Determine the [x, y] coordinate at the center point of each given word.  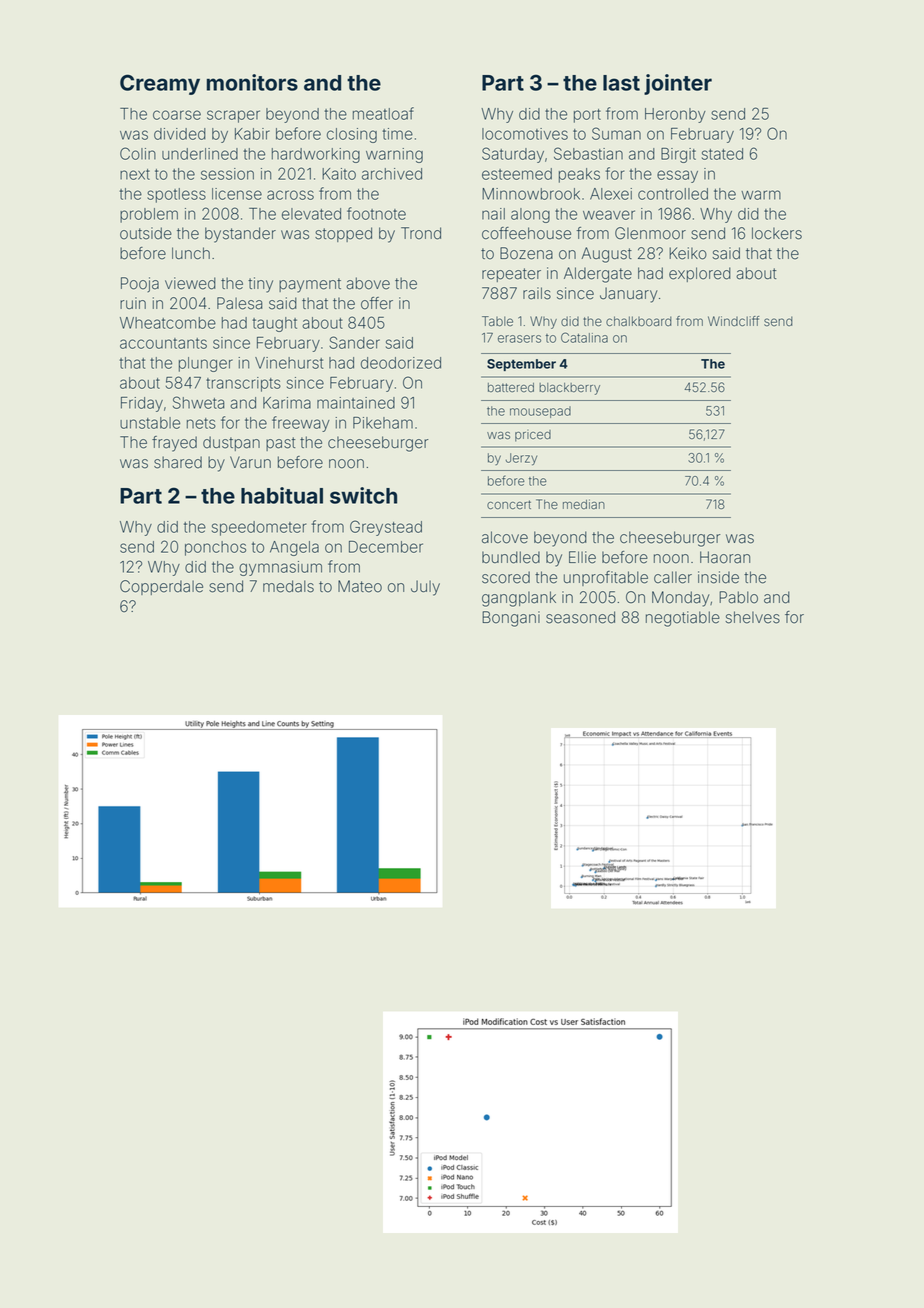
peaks [579, 175]
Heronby [675, 115]
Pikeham [383, 423]
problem [149, 215]
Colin [138, 153]
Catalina [584, 337]
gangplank [519, 599]
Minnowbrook [531, 194]
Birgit [678, 155]
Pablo [738, 597]
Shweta [198, 402]
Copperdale [161, 587]
